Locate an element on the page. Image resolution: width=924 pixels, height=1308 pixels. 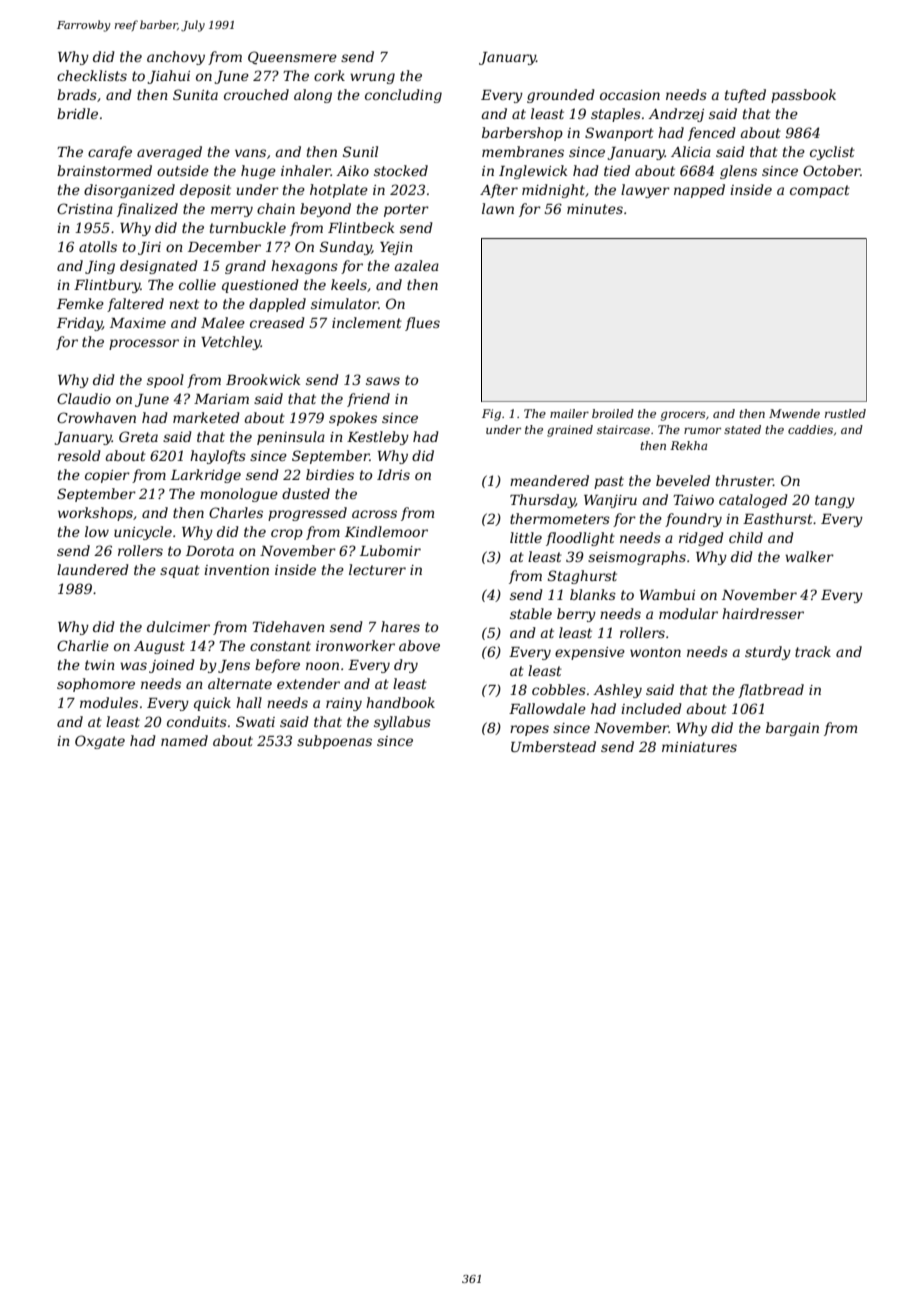
Mwende is located at coordinates (794, 413).
